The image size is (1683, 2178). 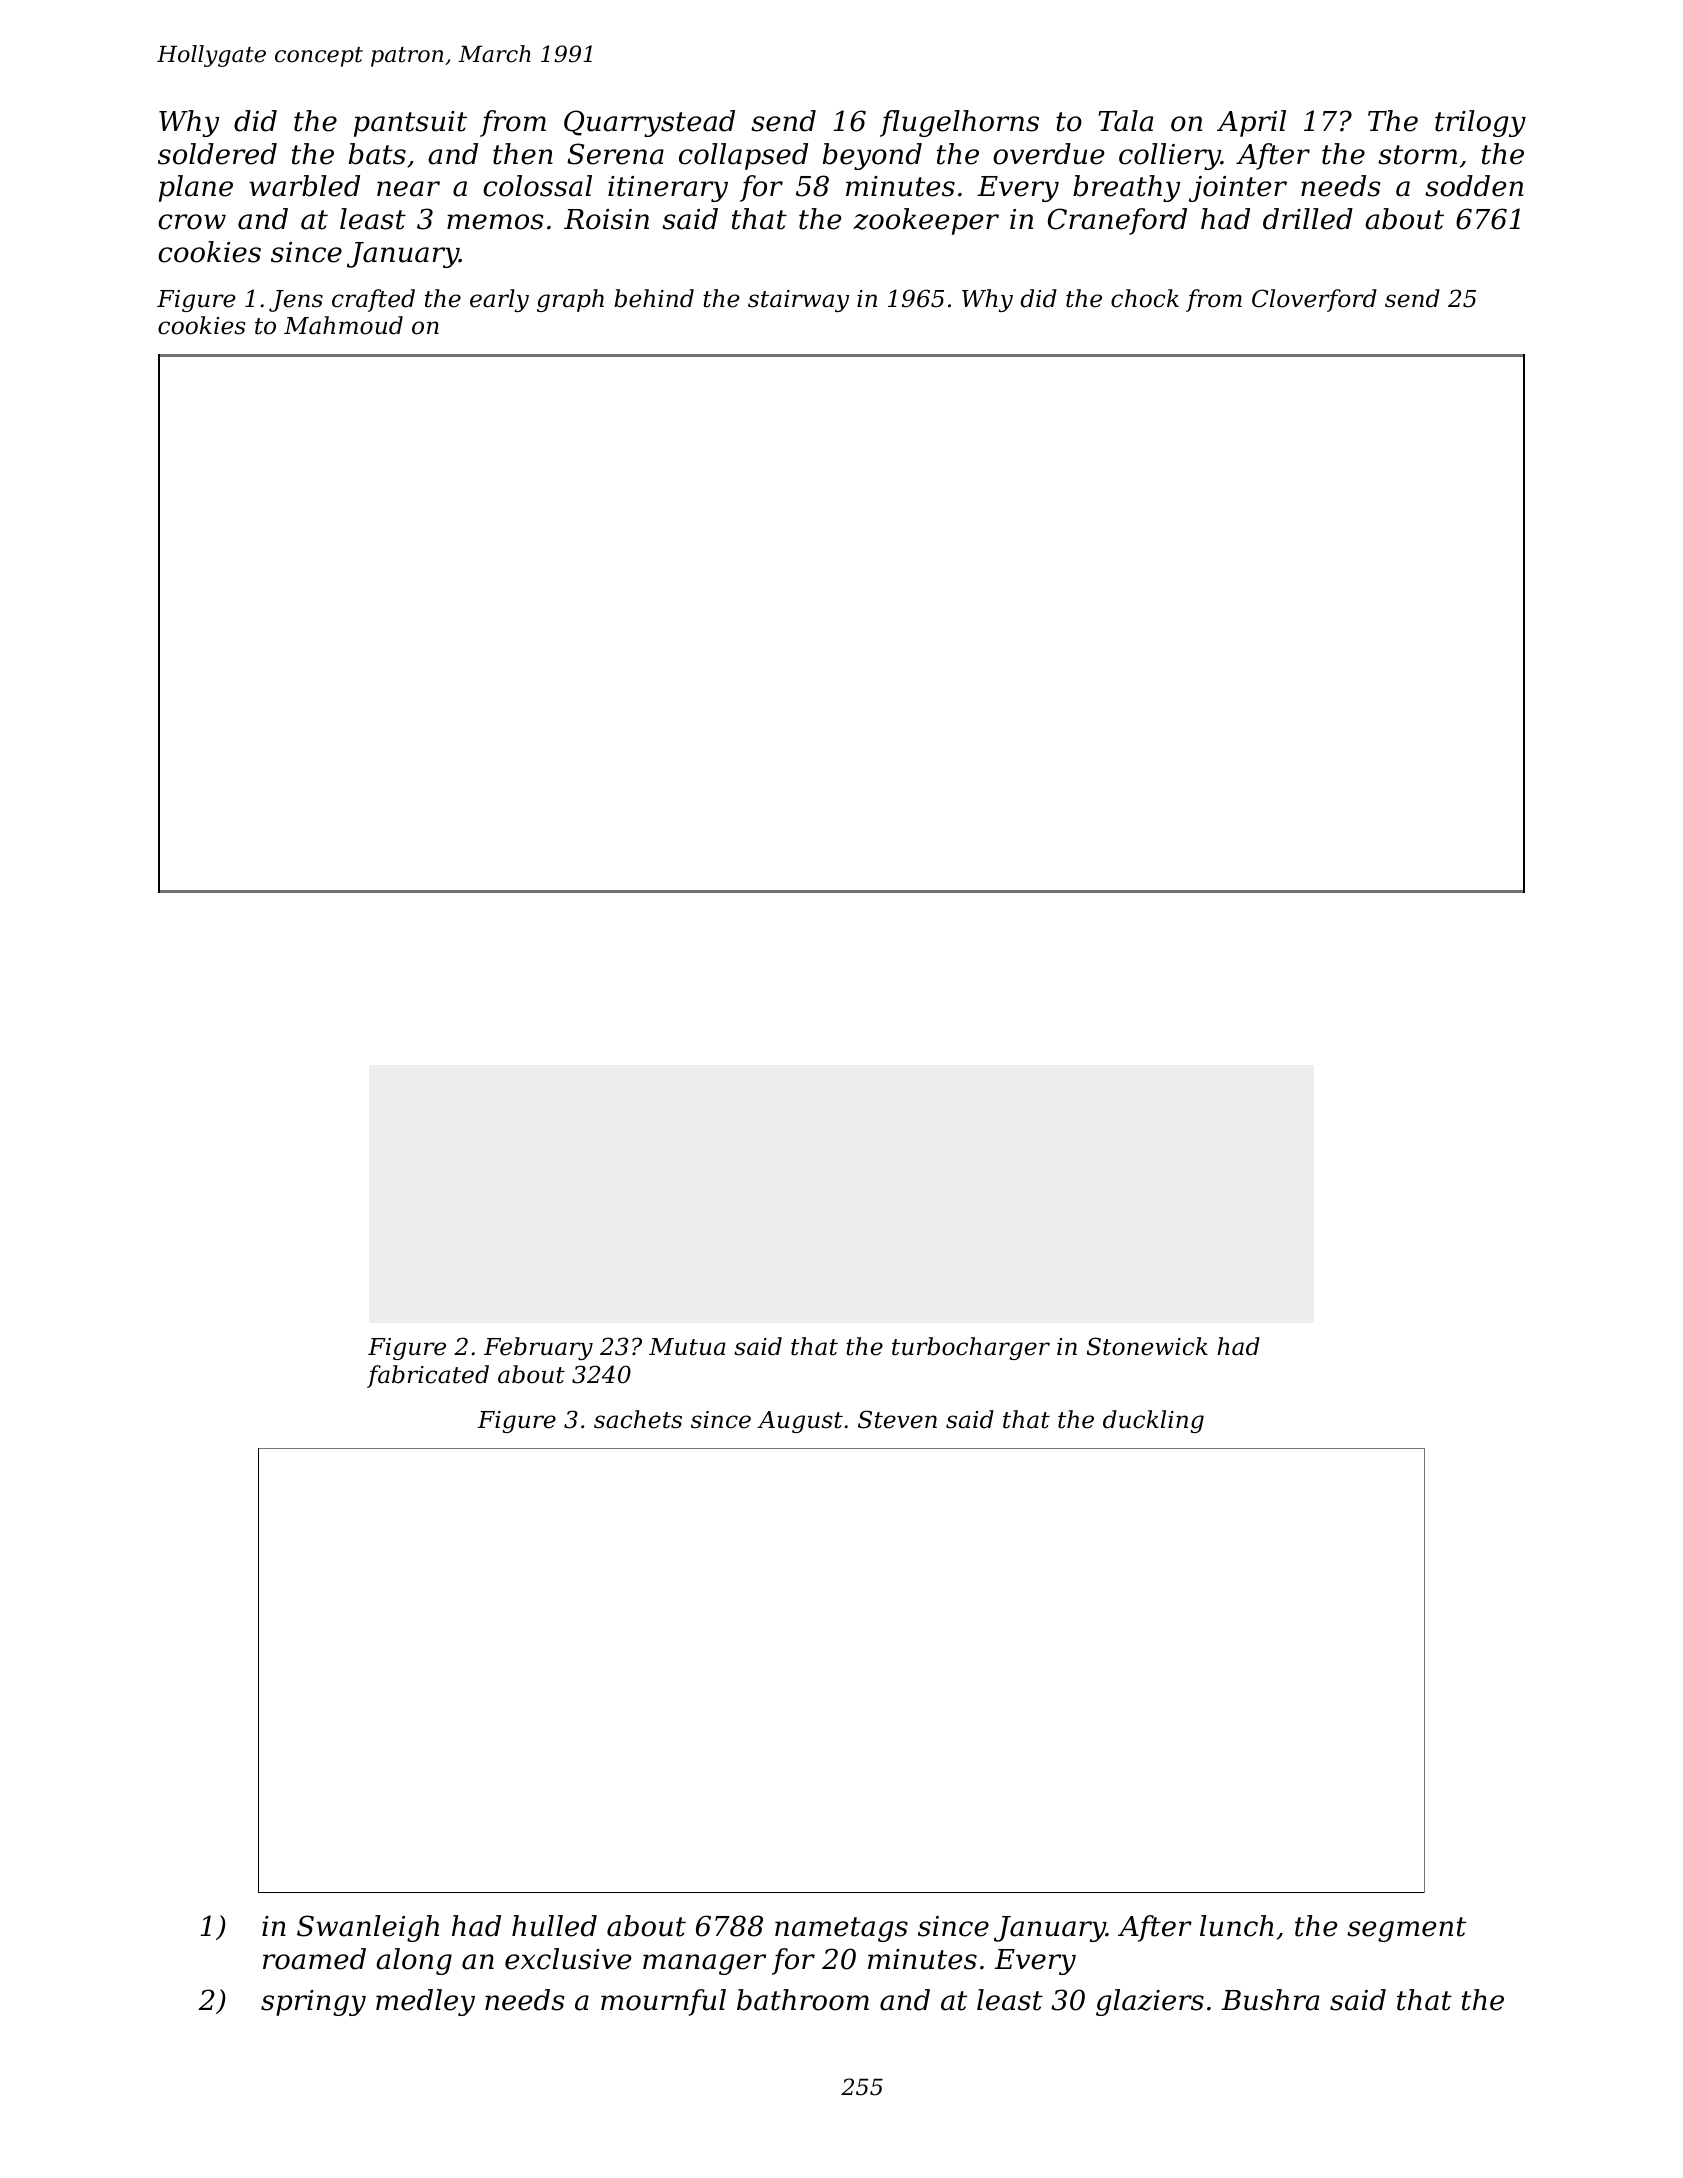 What do you see at coordinates (313, 2003) in the screenshot?
I see `springy` at bounding box center [313, 2003].
